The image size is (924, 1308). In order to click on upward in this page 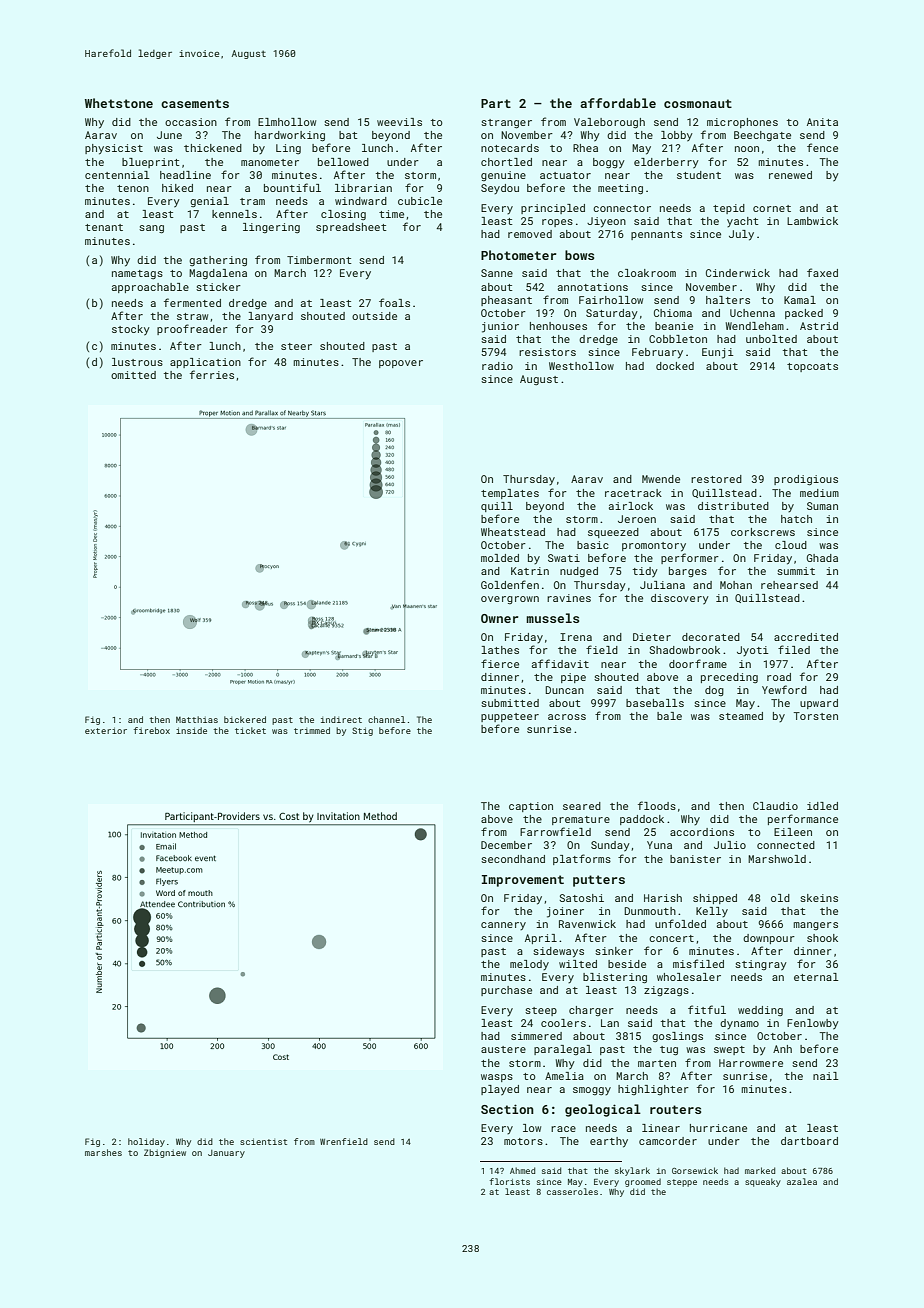, I will do `click(819, 704)`.
